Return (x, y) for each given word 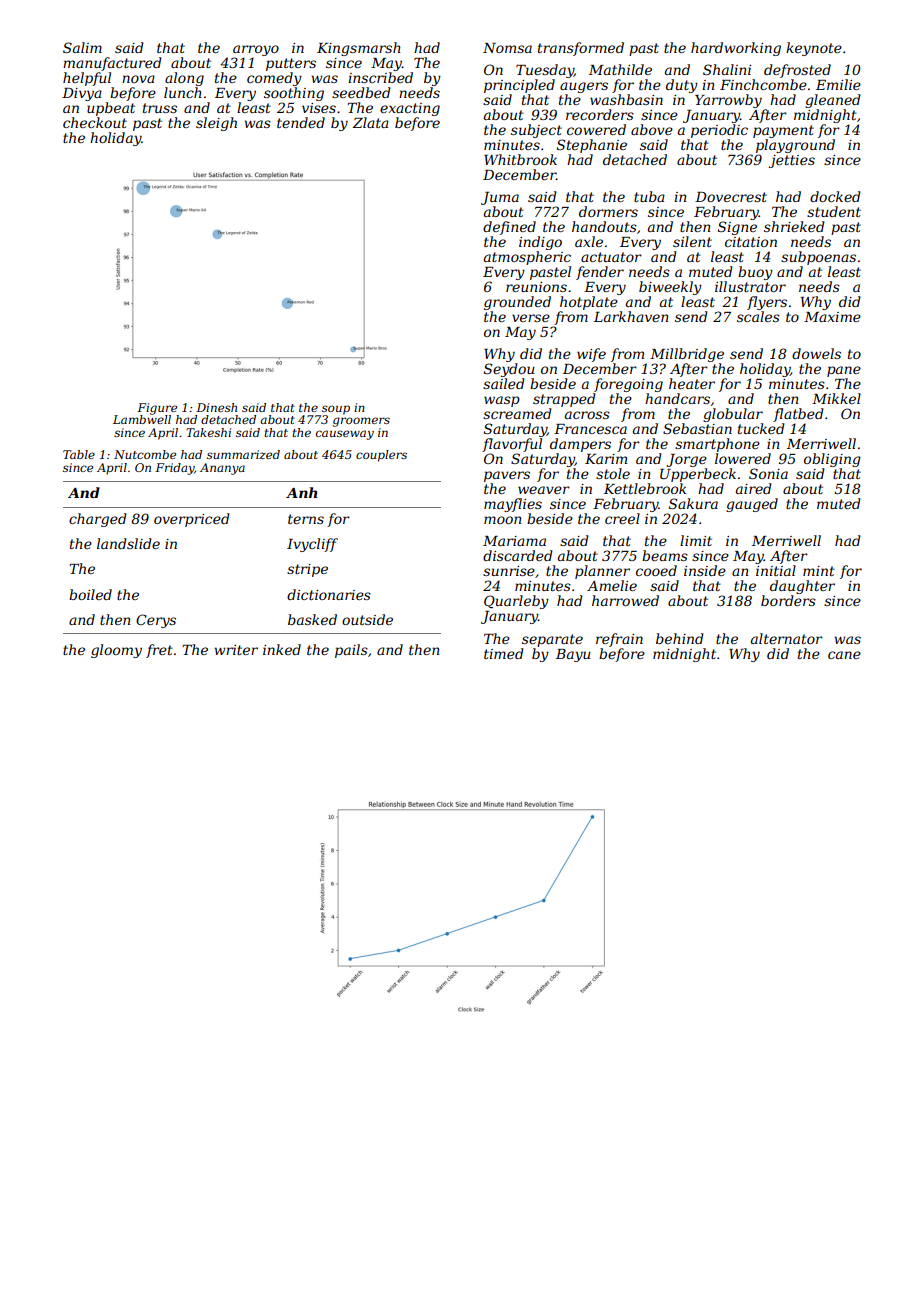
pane (844, 371)
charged (98, 520)
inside (705, 570)
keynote (814, 49)
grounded (517, 303)
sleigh (216, 124)
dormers (608, 211)
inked (282, 649)
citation (751, 242)
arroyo (256, 50)
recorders (600, 114)
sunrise (509, 571)
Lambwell (142, 419)
